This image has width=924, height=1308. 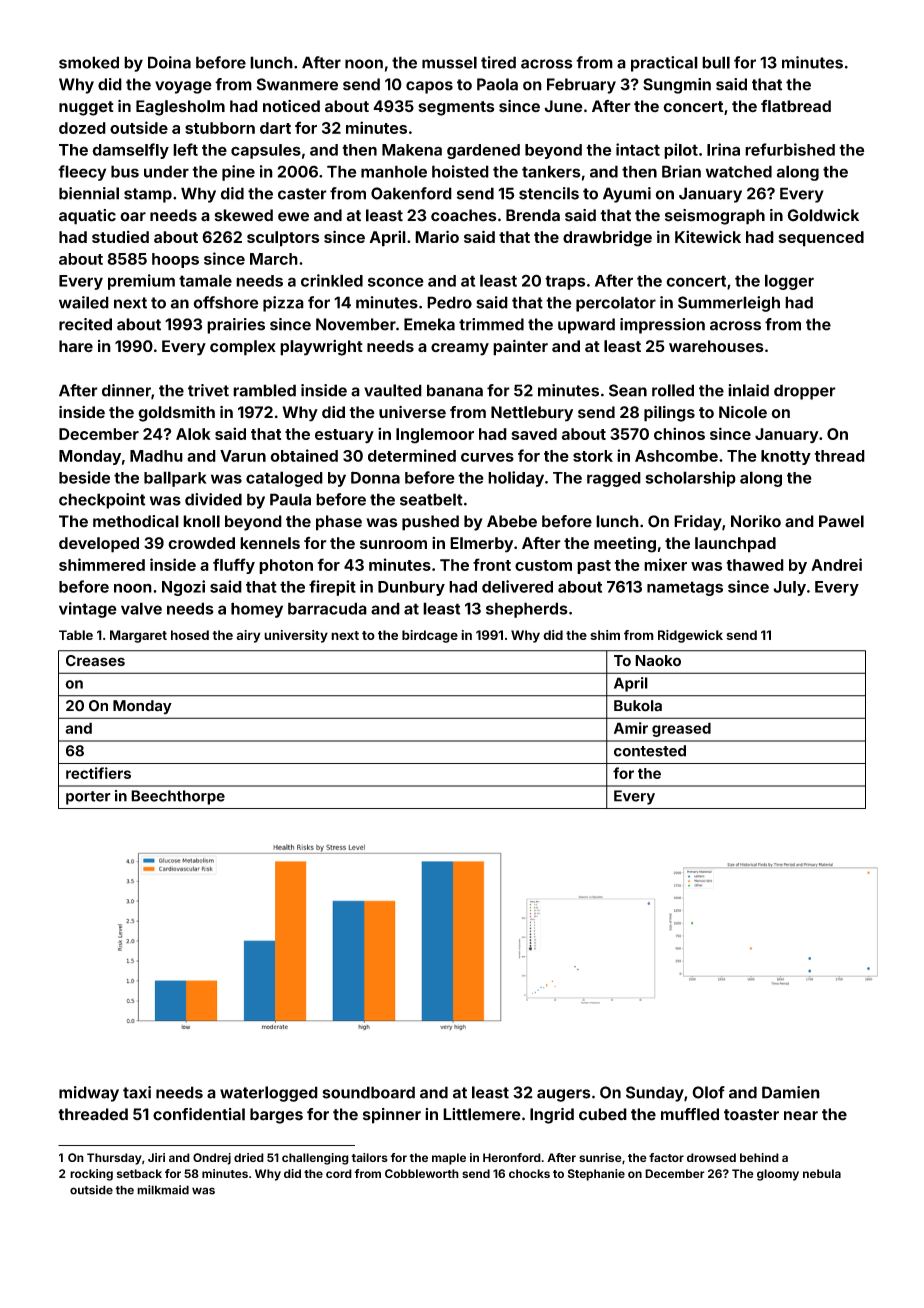 What do you see at coordinates (201, 521) in the image?
I see `knoll` at bounding box center [201, 521].
